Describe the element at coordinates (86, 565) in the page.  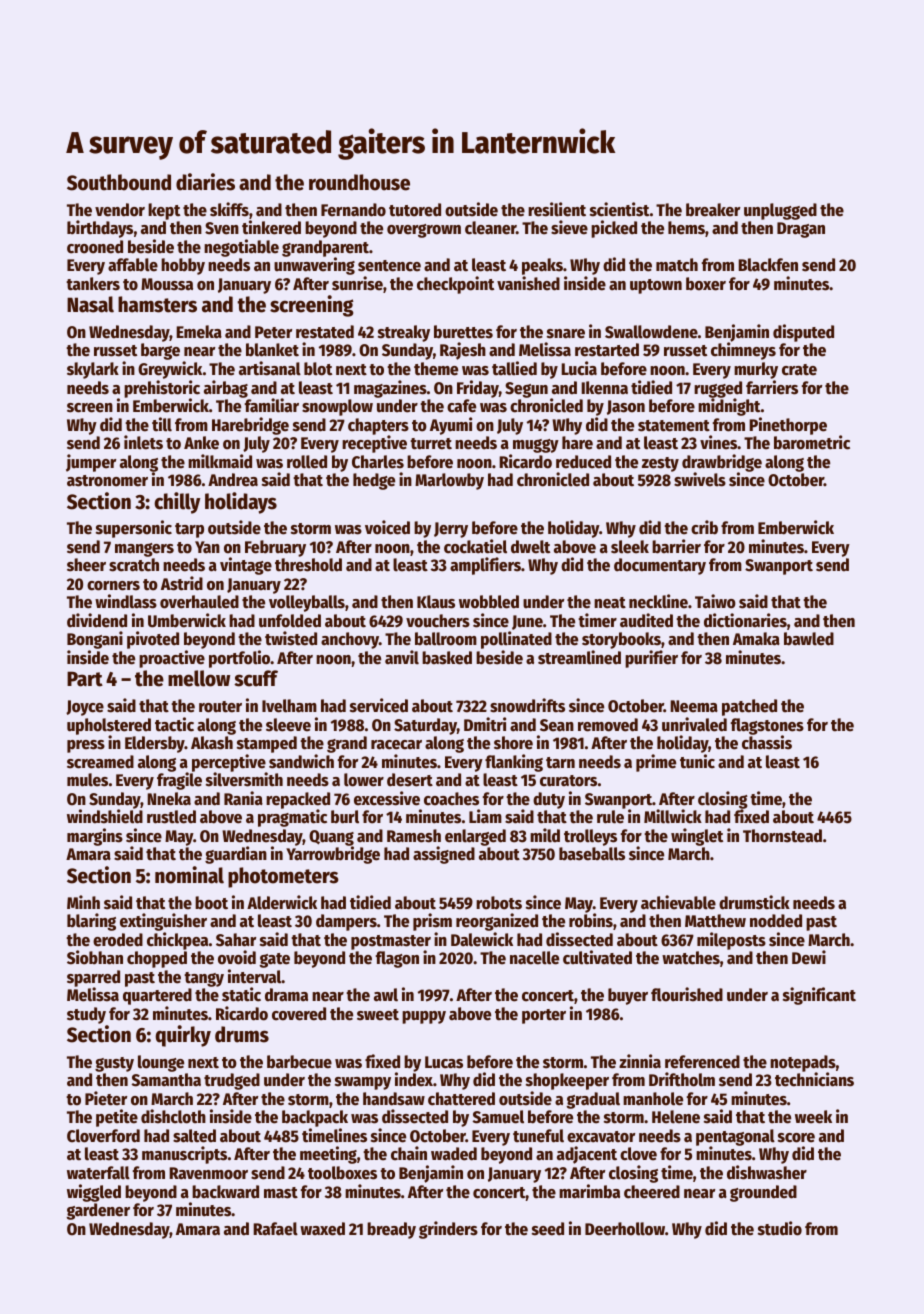
I see `sheer` at that location.
